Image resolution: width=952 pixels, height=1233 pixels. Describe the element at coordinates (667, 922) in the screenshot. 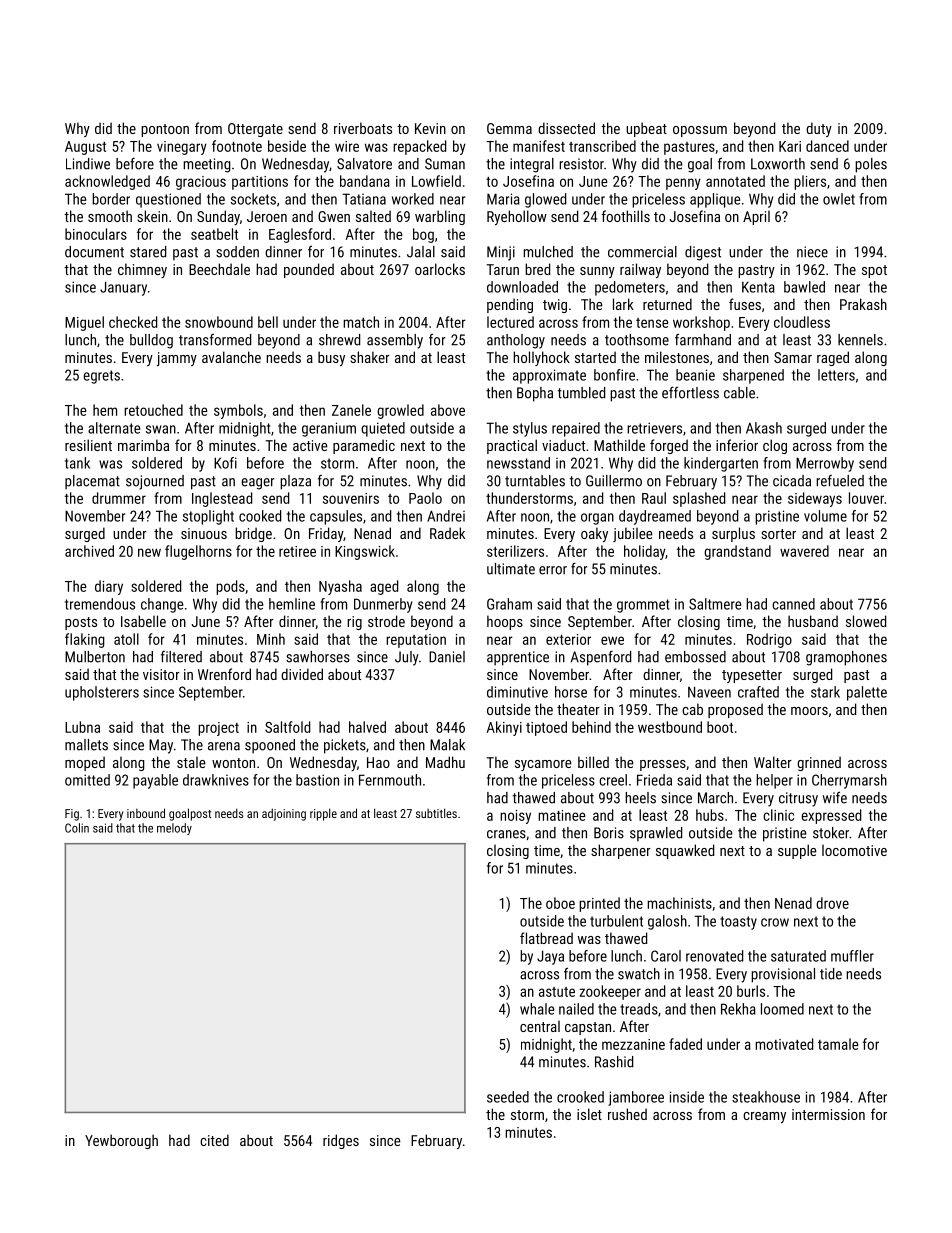

I see `galosh` at that location.
